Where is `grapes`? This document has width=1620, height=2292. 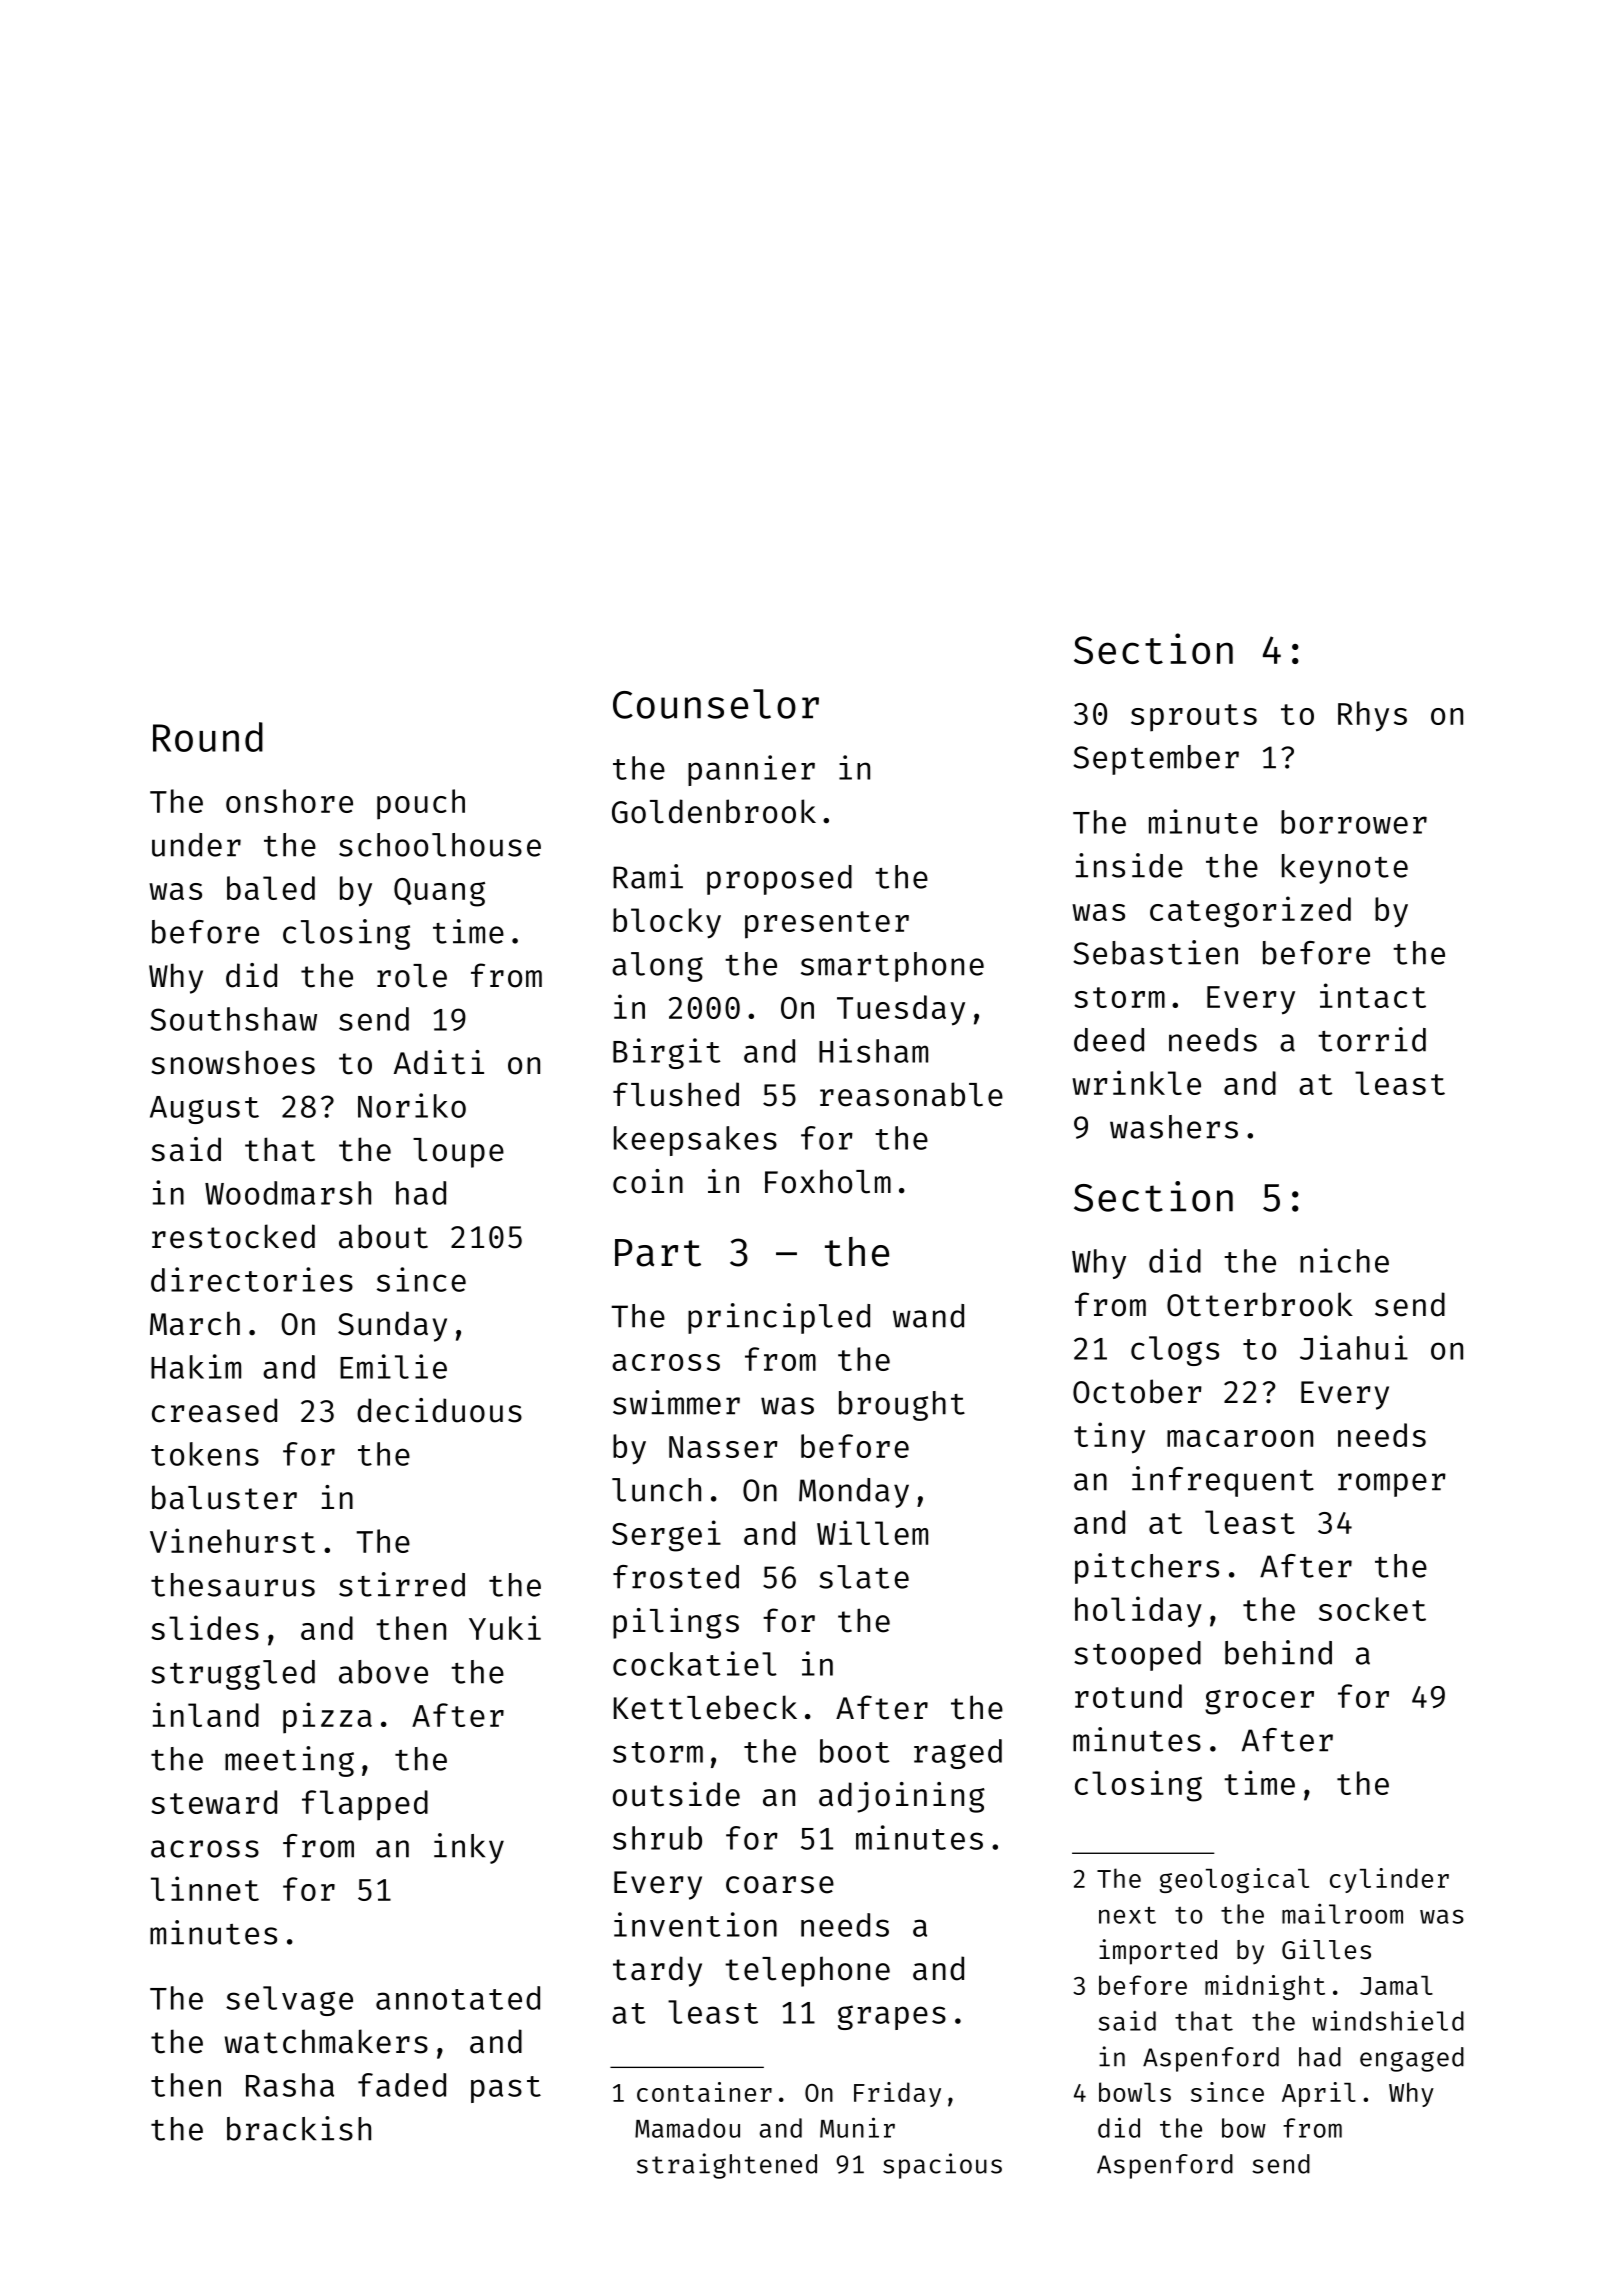
grapes is located at coordinates (892, 2017).
